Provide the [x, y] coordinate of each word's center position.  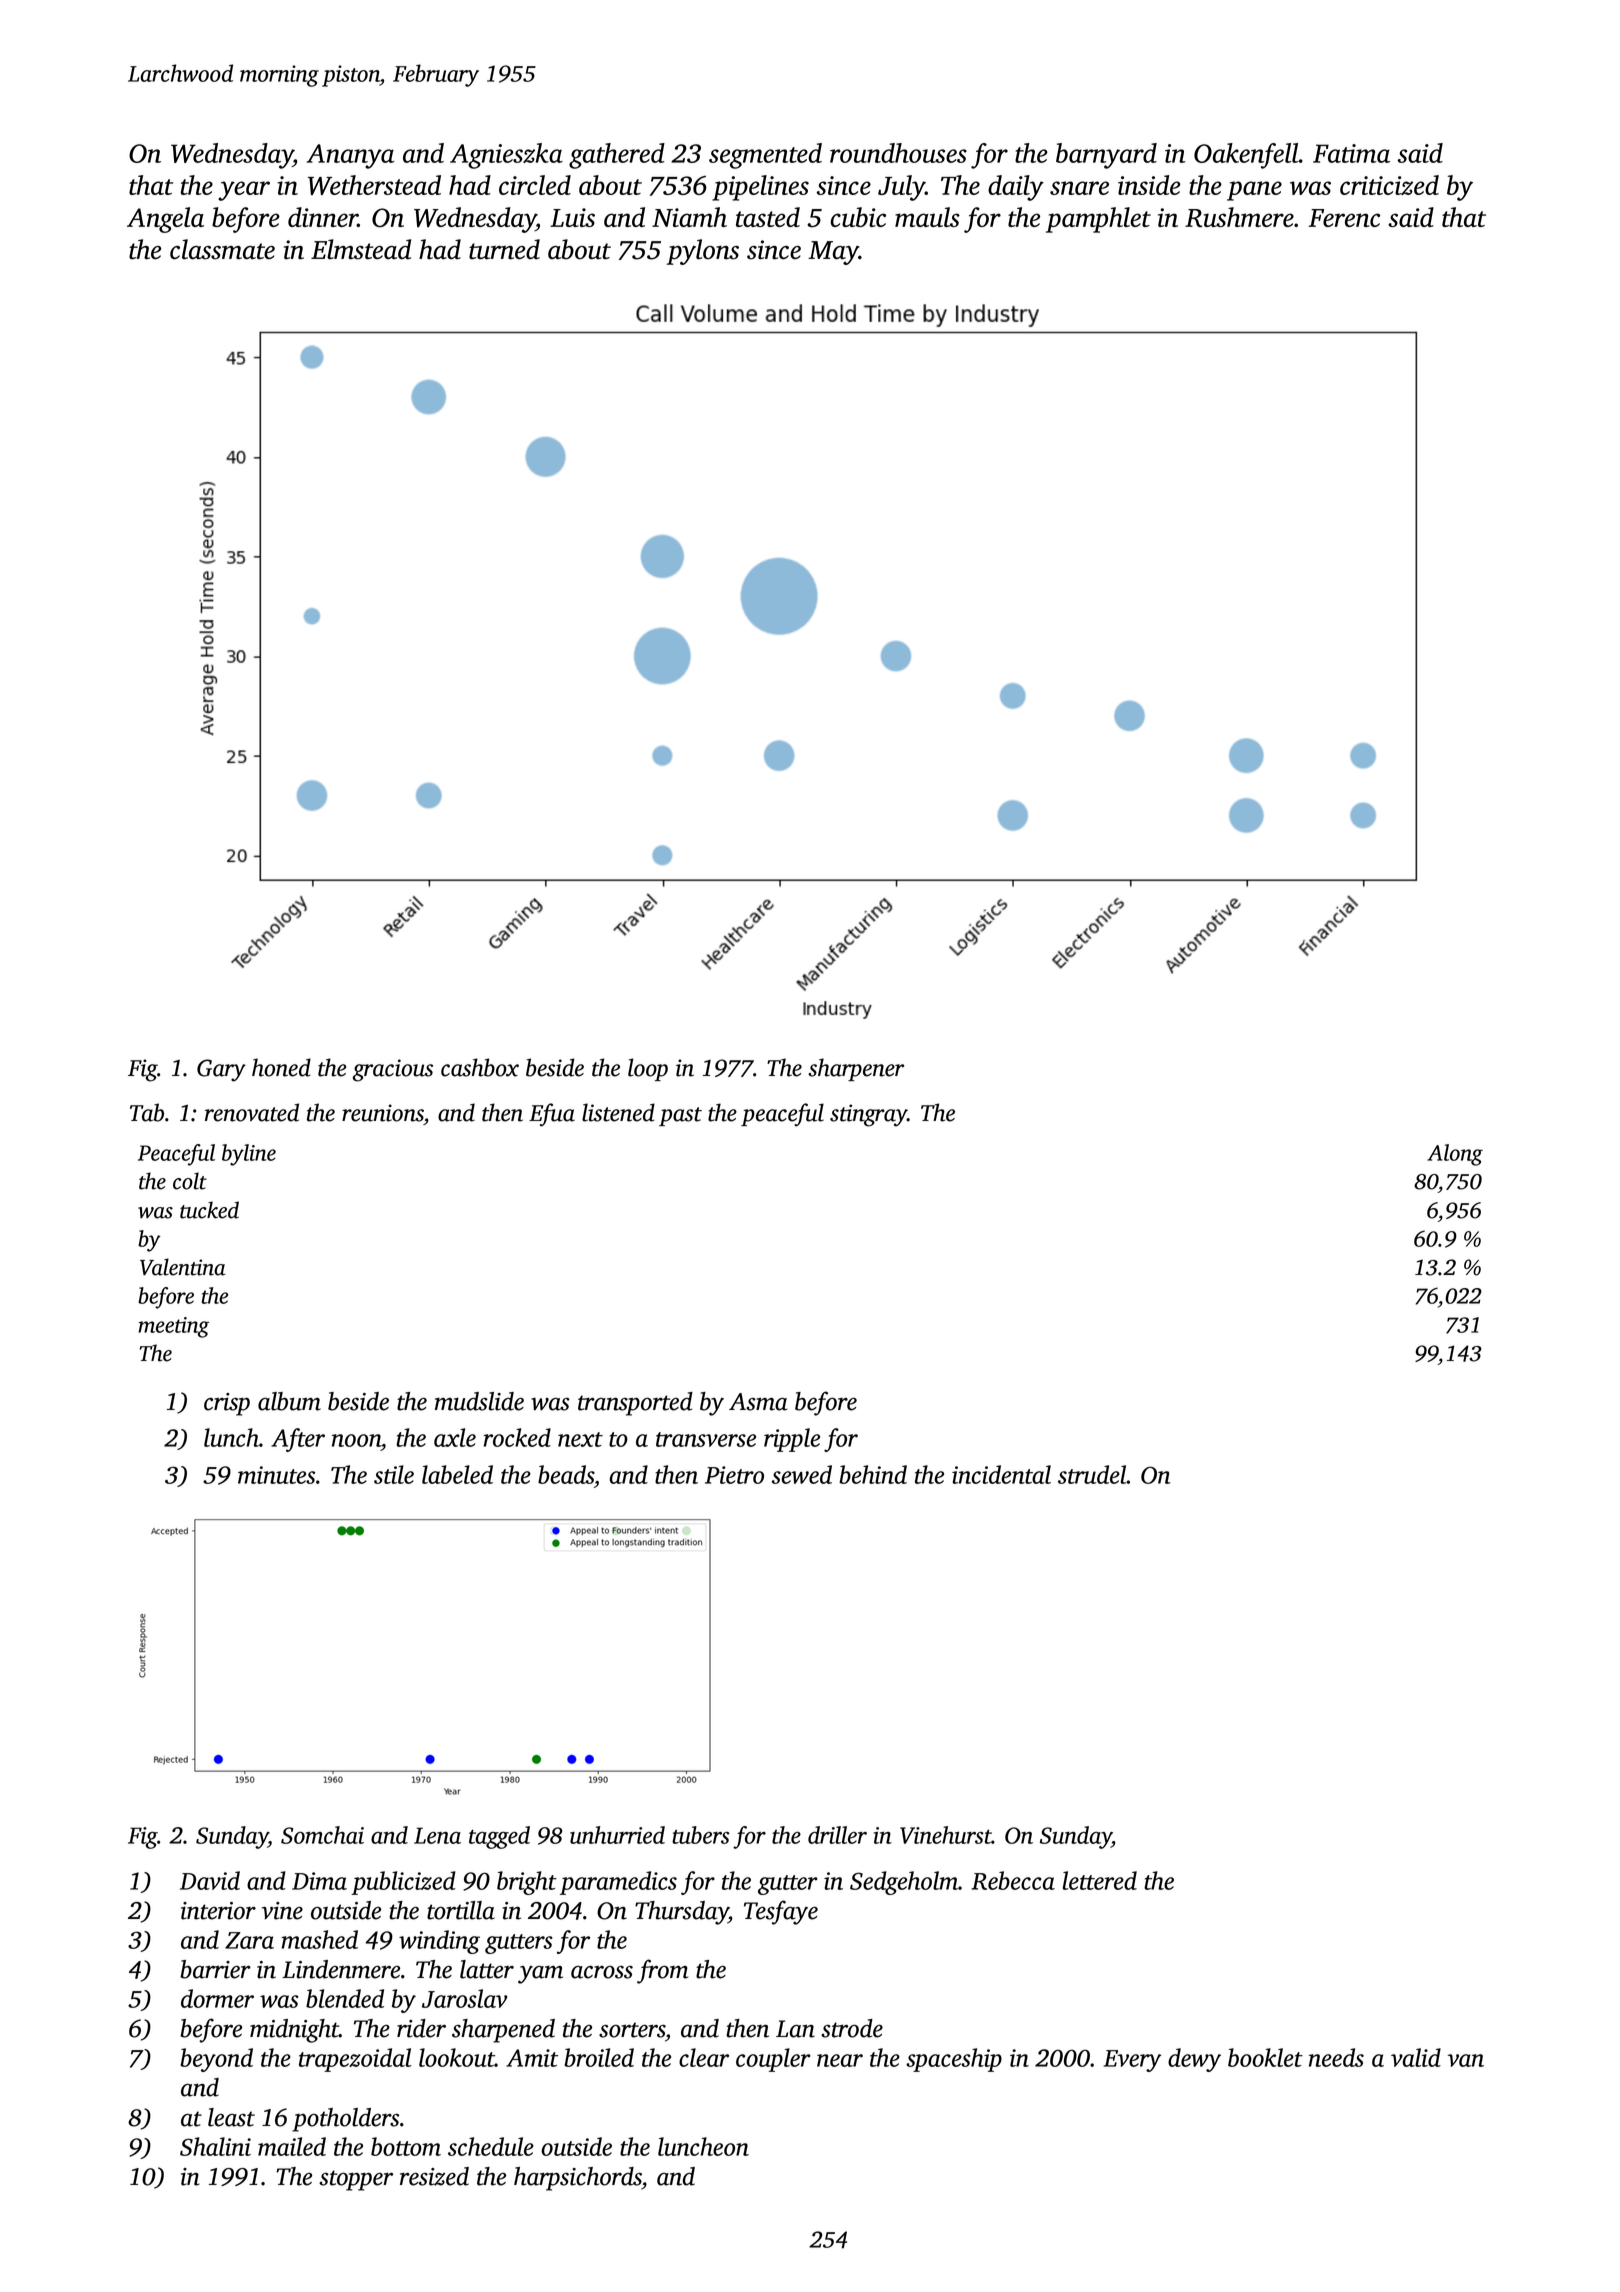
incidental [1001, 1474]
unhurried [617, 1835]
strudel [1092, 1474]
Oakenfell [1246, 156]
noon [356, 1440]
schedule [491, 2146]
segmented [765, 156]
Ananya [351, 156]
